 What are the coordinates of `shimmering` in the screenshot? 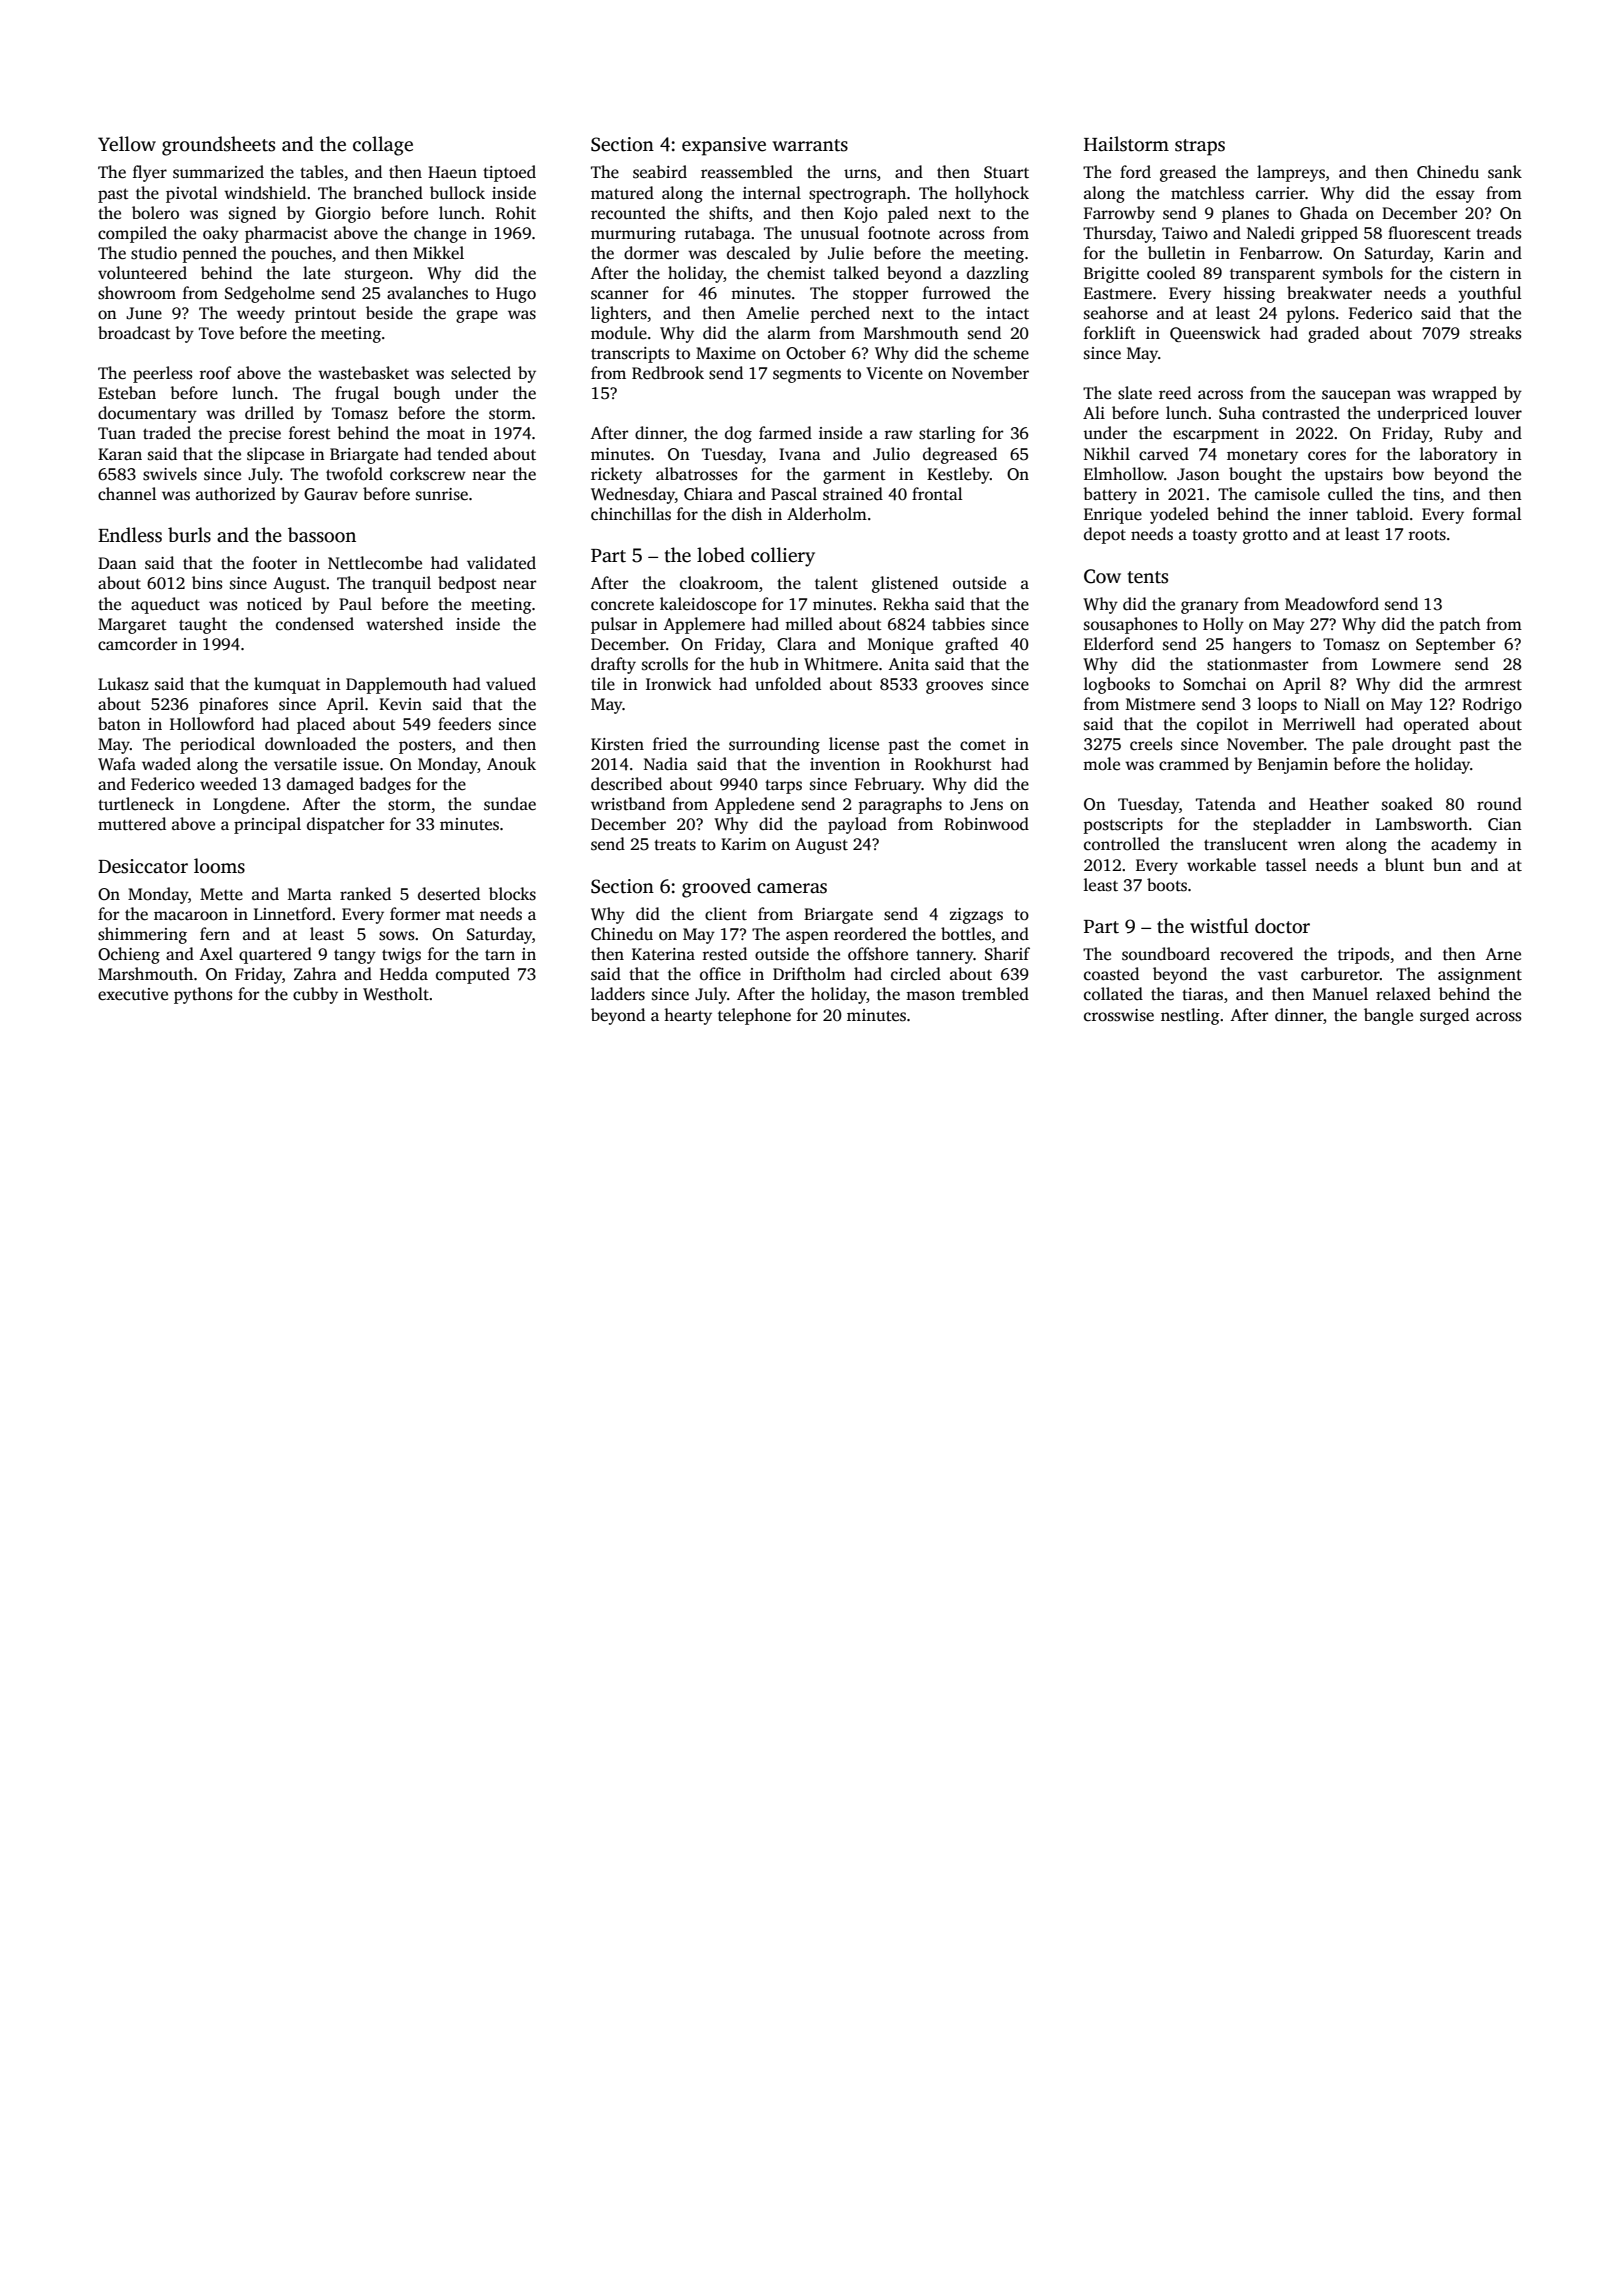 It's located at (142, 935).
